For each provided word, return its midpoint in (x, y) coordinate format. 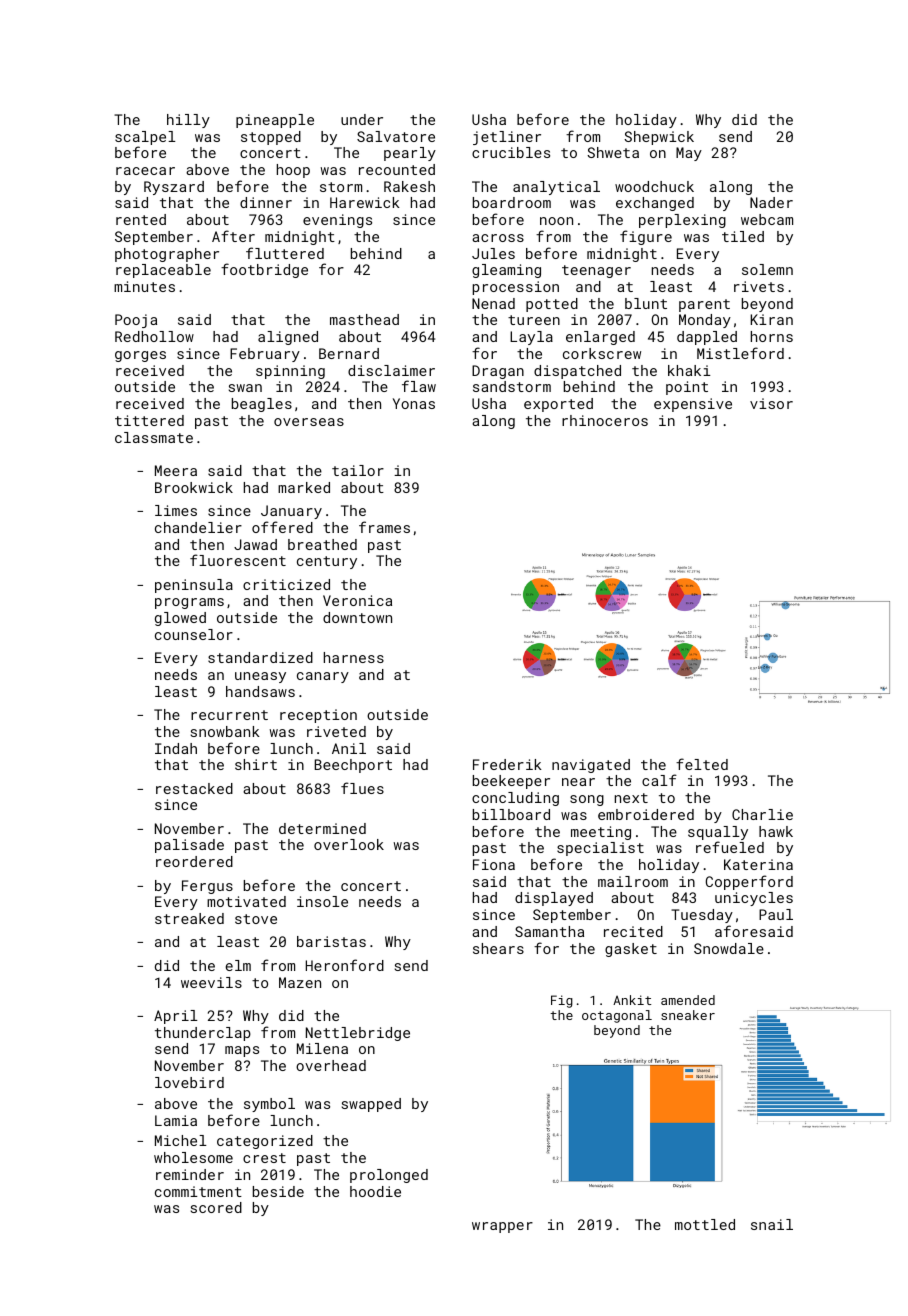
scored (216, 1207)
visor (771, 403)
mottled (705, 1224)
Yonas (414, 403)
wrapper (502, 1227)
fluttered (285, 253)
